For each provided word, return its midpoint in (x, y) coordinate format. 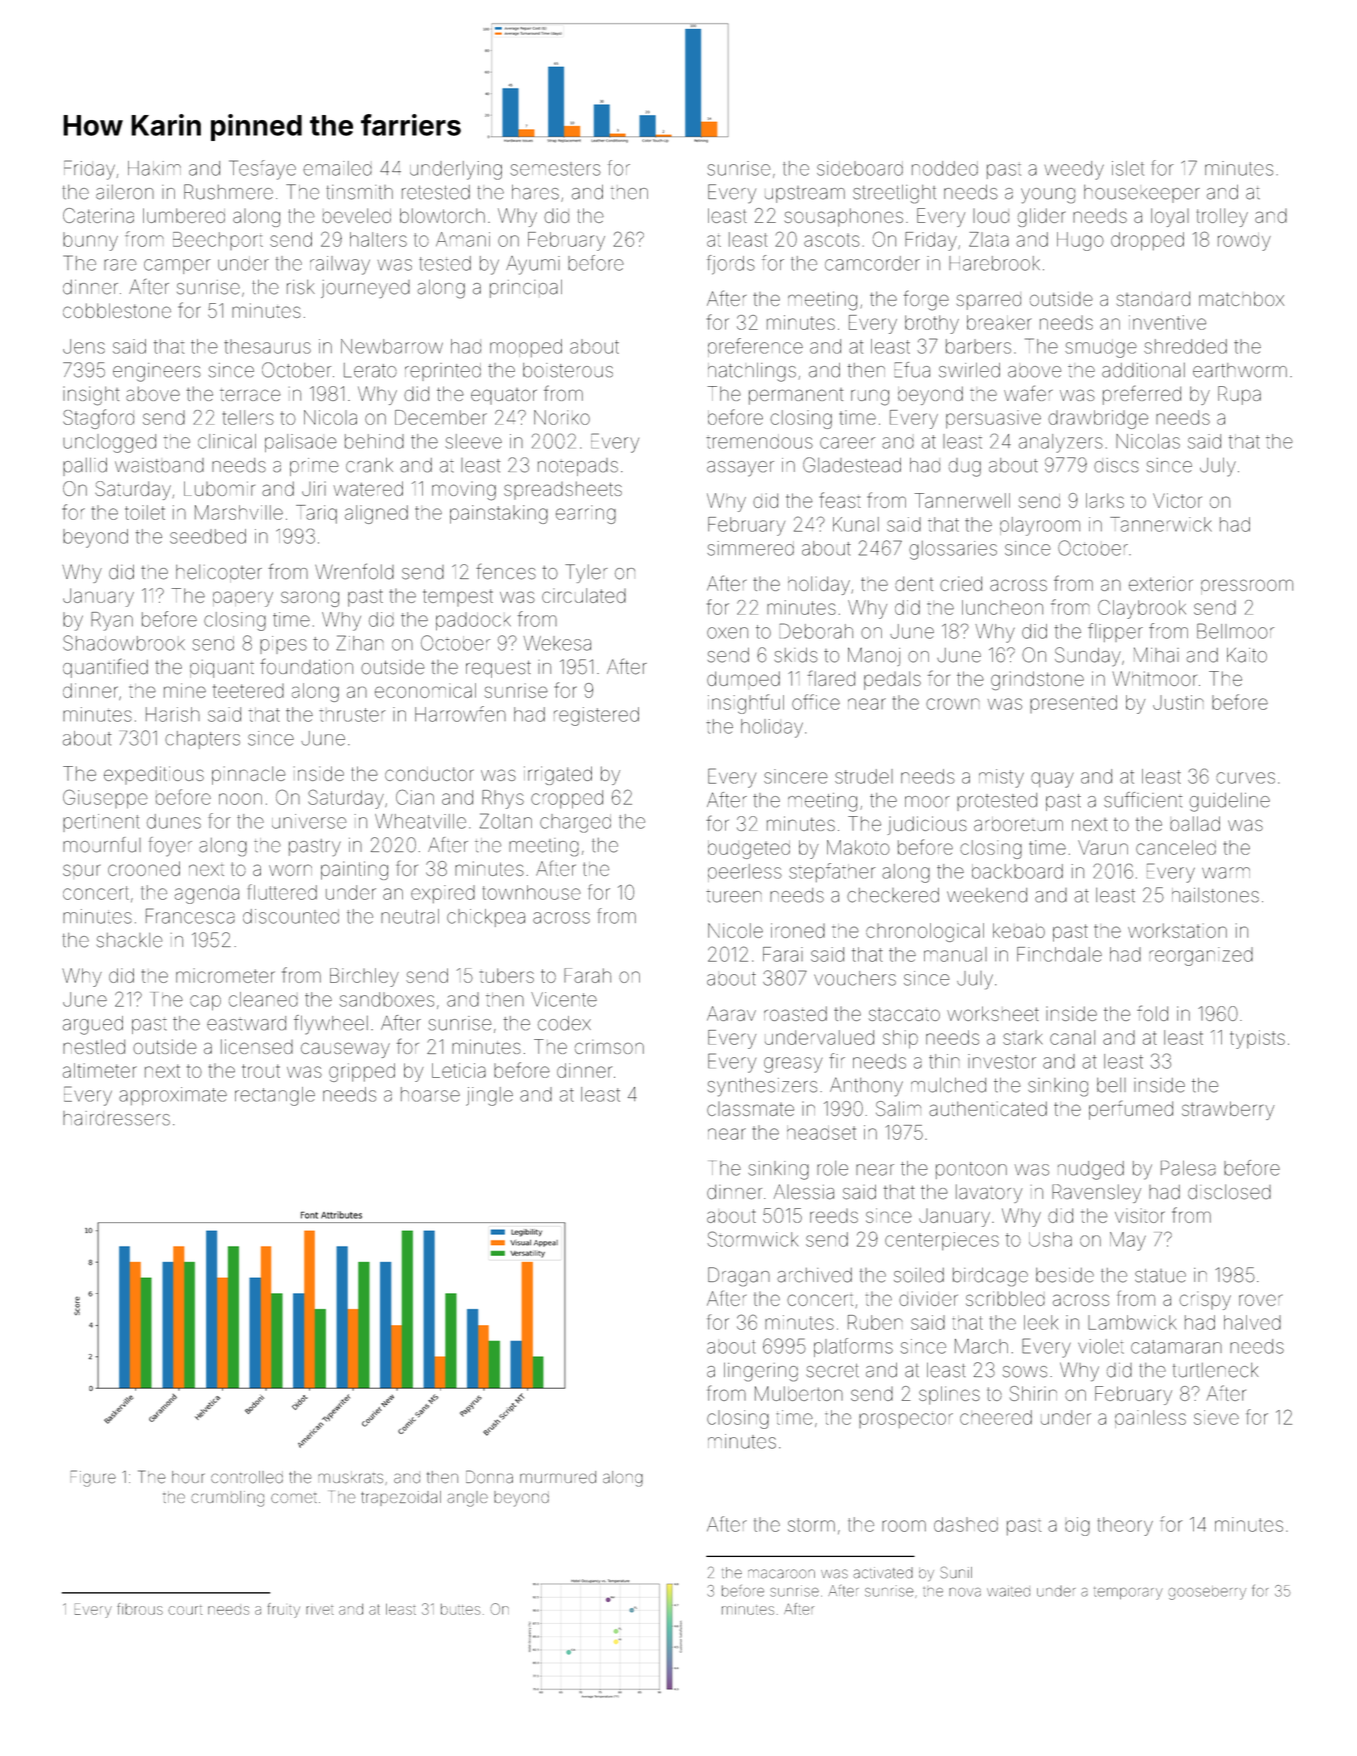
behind (374, 441)
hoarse (430, 1094)
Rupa (1239, 395)
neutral (410, 916)
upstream (805, 194)
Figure (93, 1478)
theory (1125, 1526)
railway (340, 265)
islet (1128, 168)
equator (504, 396)
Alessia (804, 1192)
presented (1073, 704)
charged (575, 823)
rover (1260, 1300)
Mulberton (799, 1393)
